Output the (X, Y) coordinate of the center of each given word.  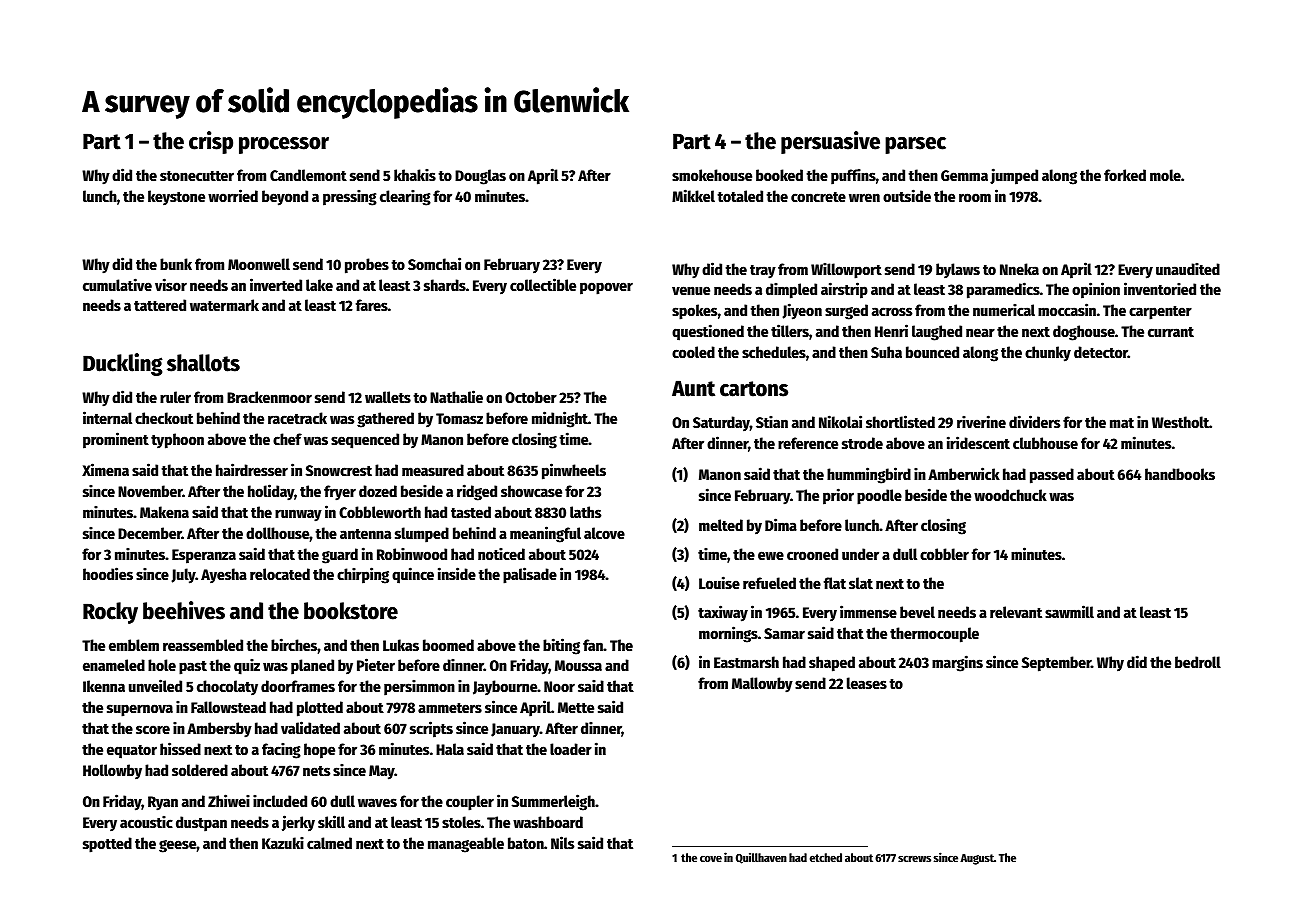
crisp (211, 142)
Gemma (964, 175)
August (977, 859)
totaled (740, 196)
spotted (107, 845)
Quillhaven (761, 858)
